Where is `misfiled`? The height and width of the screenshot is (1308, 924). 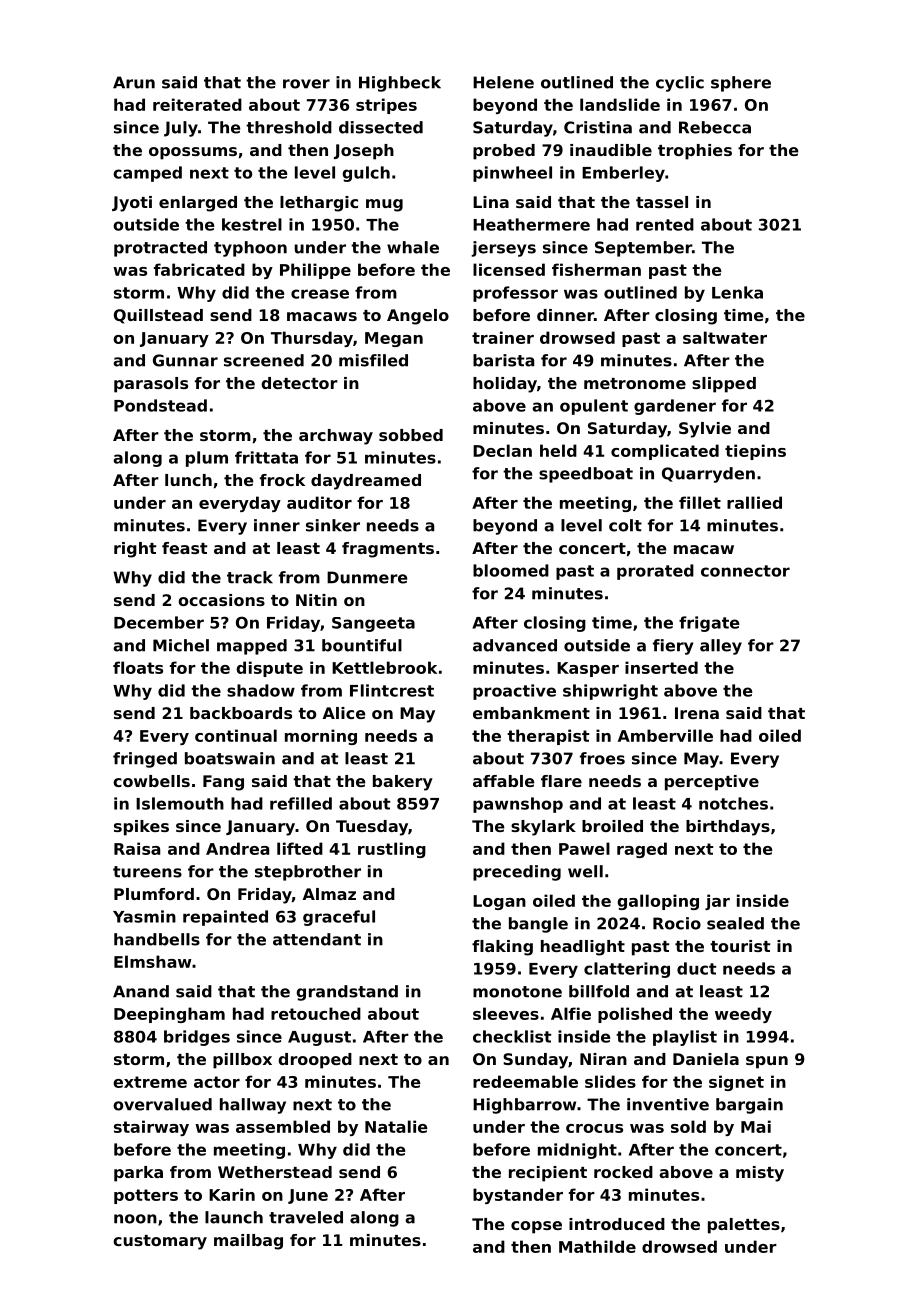
misfiled is located at coordinates (373, 360).
